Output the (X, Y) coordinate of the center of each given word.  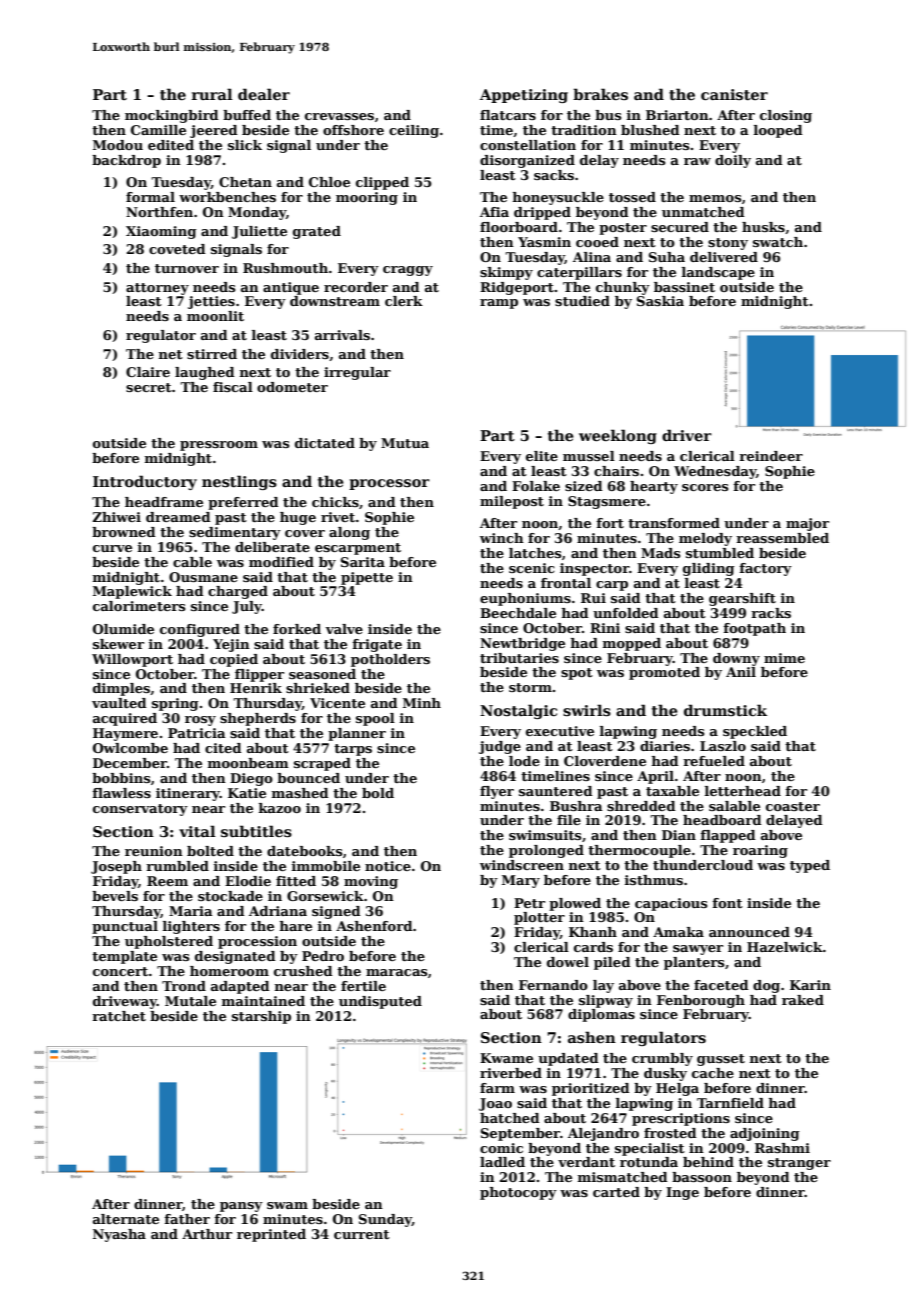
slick (245, 145)
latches (535, 553)
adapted (240, 987)
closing (786, 116)
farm (497, 1088)
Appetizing (524, 96)
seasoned (322, 674)
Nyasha (119, 1235)
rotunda (649, 1162)
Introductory (145, 482)
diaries (665, 746)
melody (705, 539)
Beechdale (518, 613)
